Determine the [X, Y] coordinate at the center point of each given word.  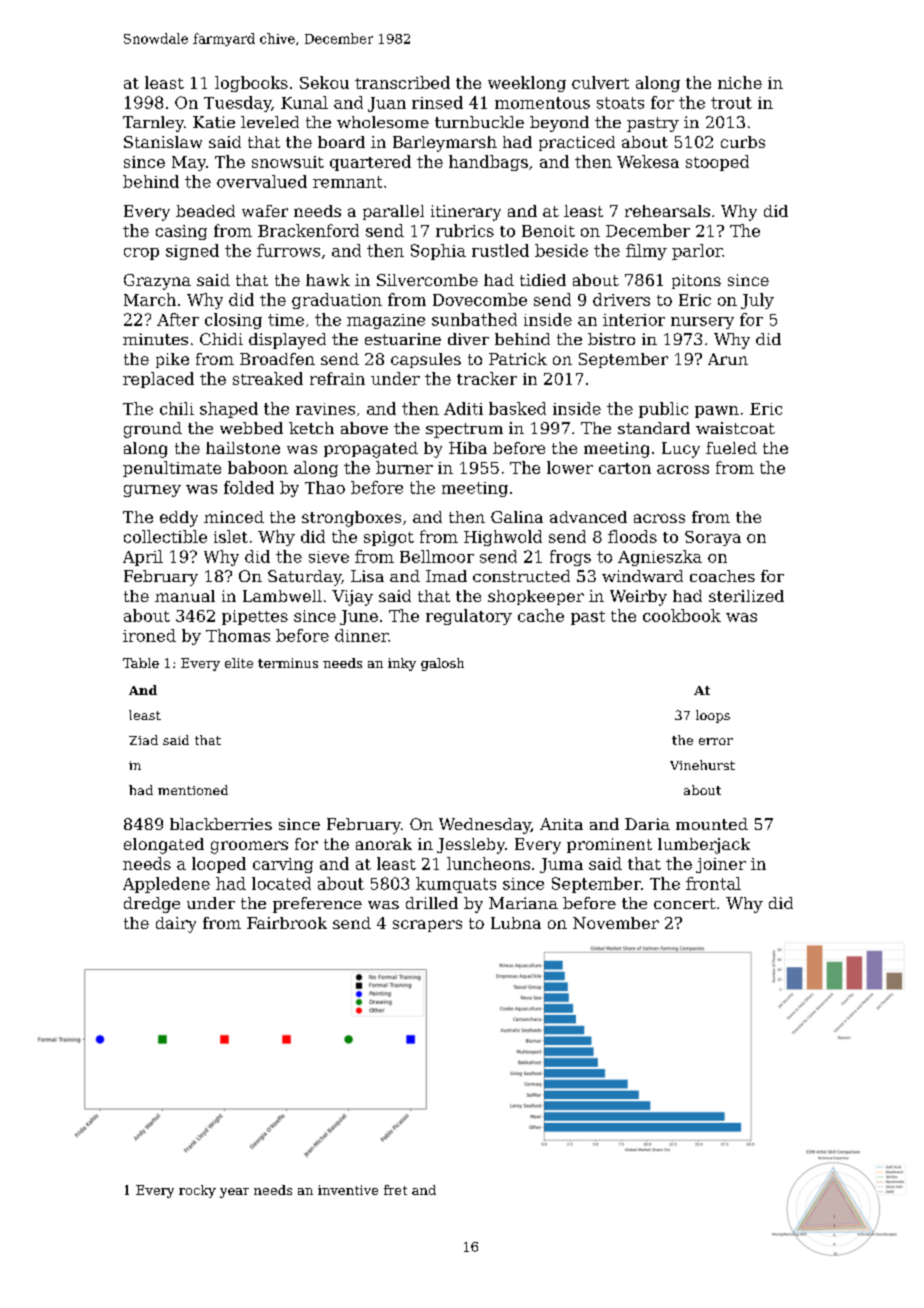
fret [395, 1190]
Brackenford [308, 230]
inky [402, 664]
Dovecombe [480, 299]
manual [185, 596]
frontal [713, 883]
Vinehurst [702, 765]
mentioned [193, 790]
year [234, 1193]
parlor [697, 252]
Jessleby [471, 846]
